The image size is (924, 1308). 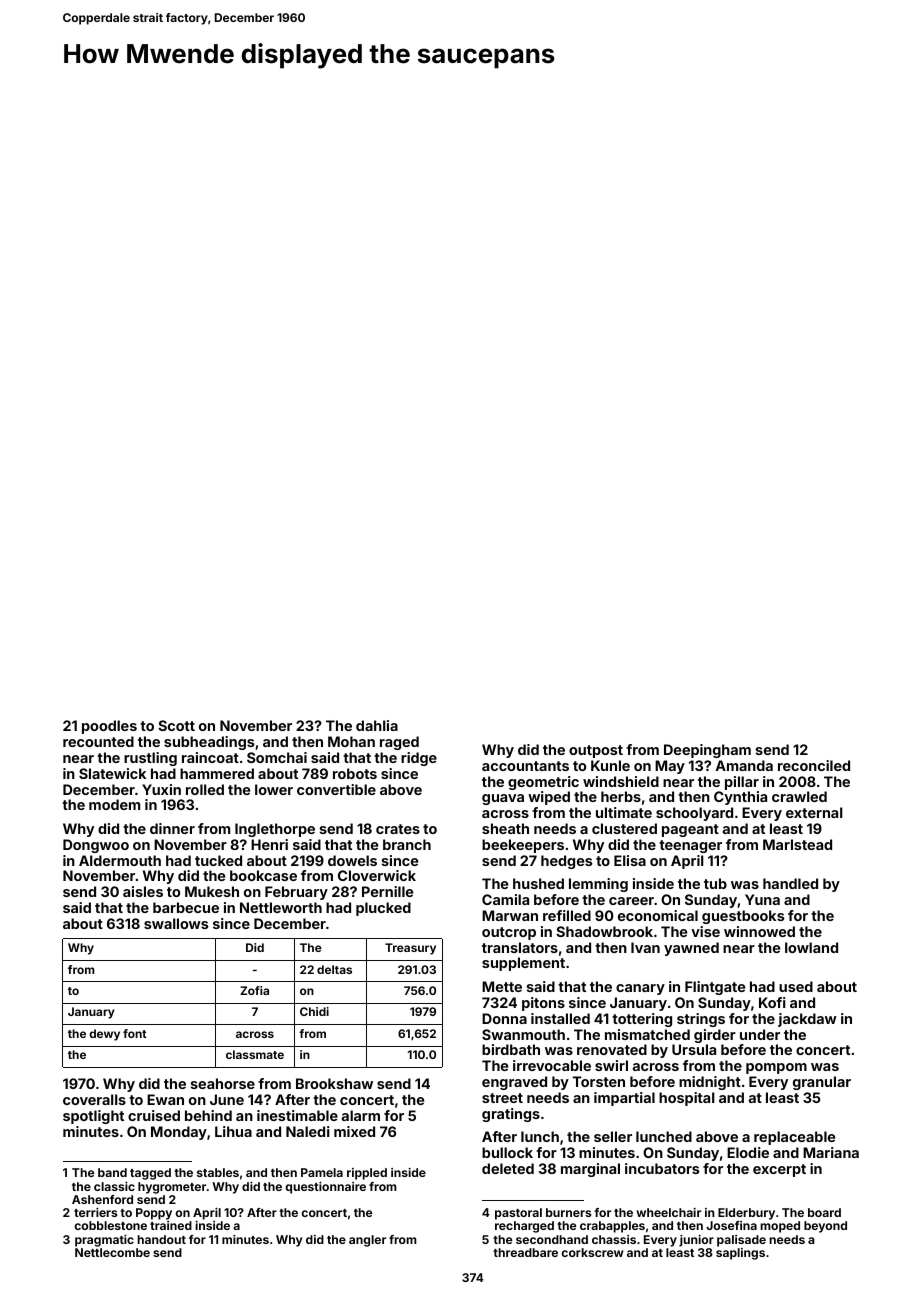 What do you see at coordinates (367, 1241) in the image?
I see `angler` at bounding box center [367, 1241].
